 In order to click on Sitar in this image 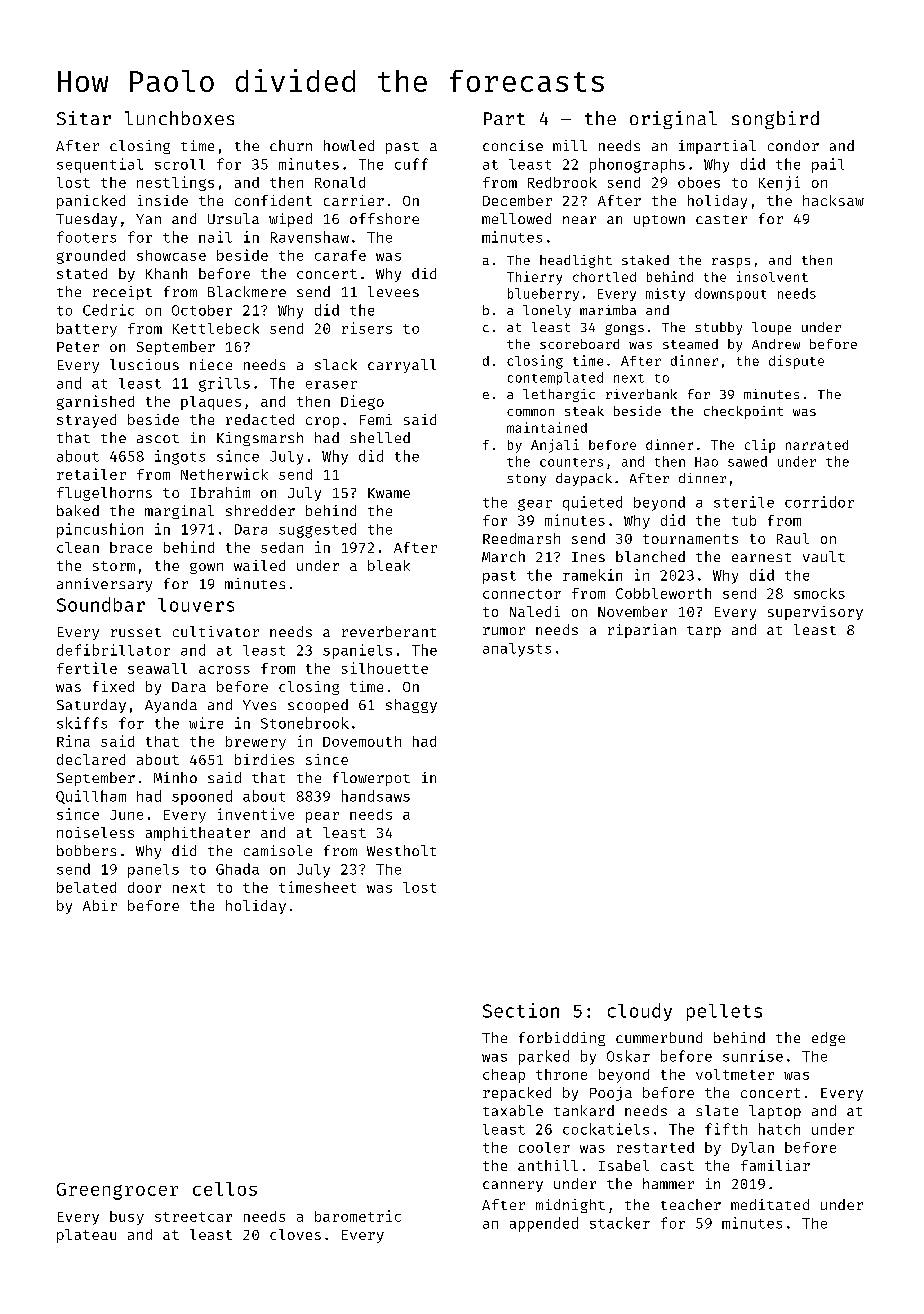, I will do `click(84, 118)`.
